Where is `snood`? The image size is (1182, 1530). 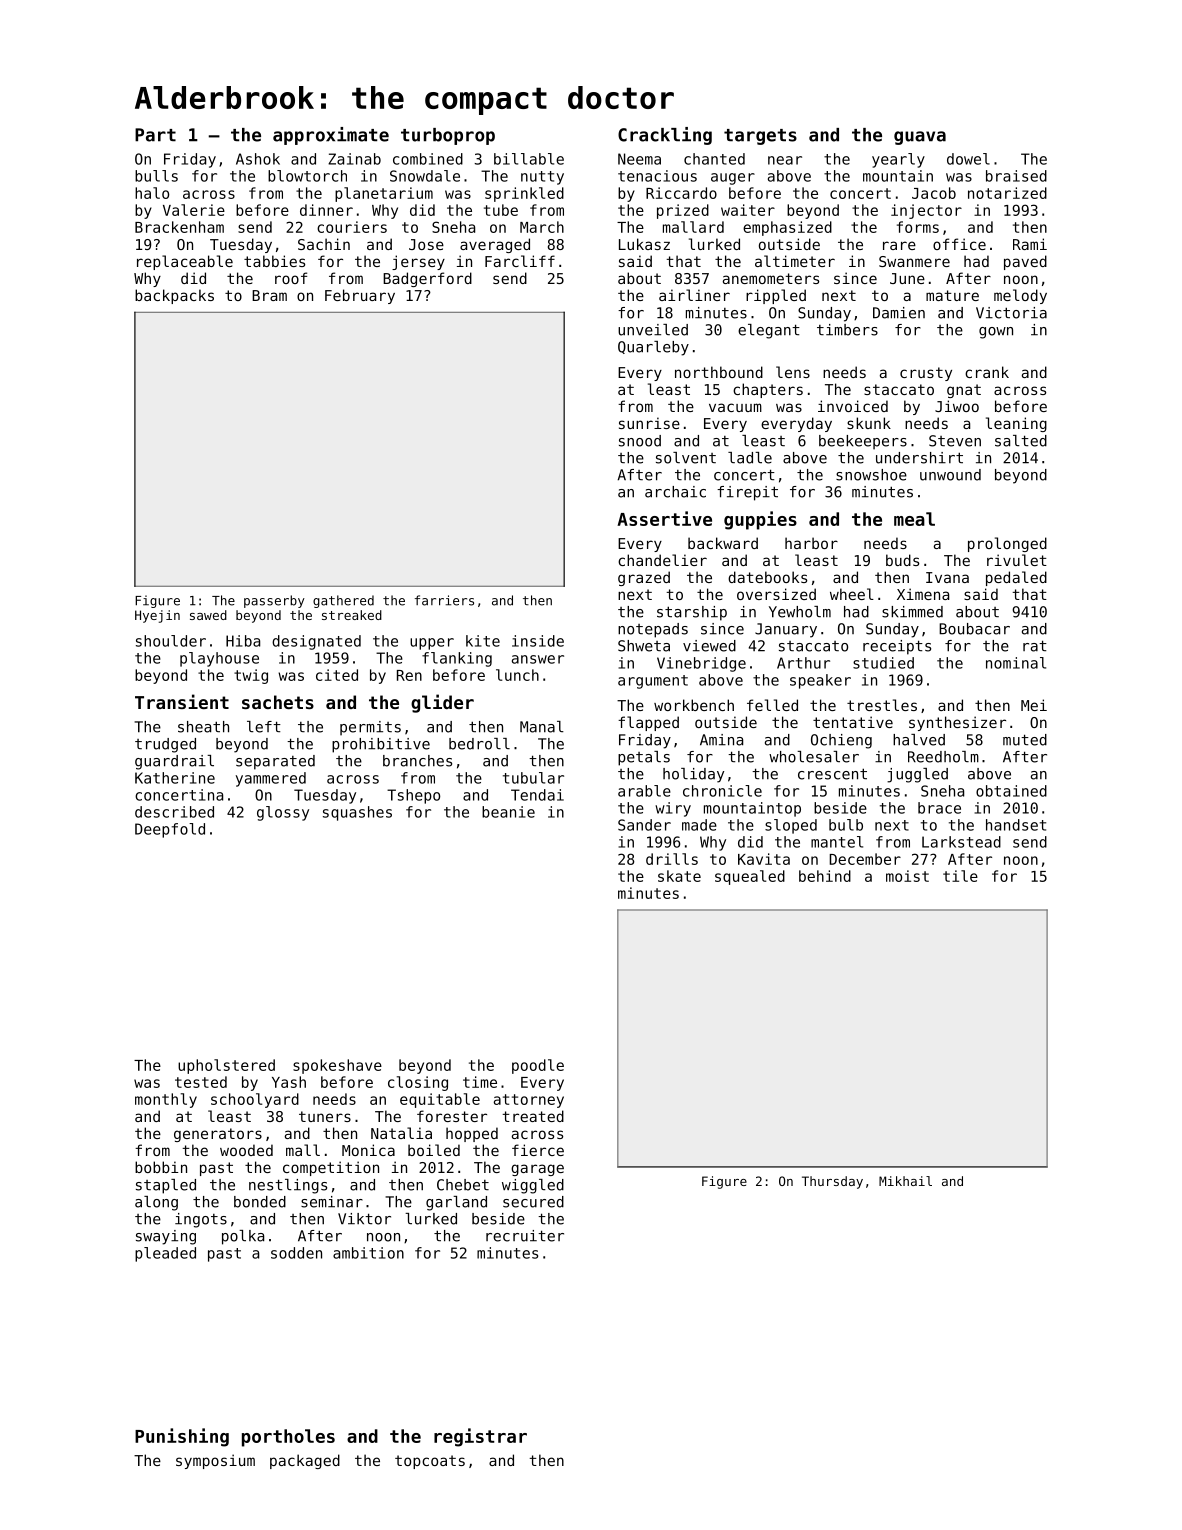 snood is located at coordinates (640, 441).
